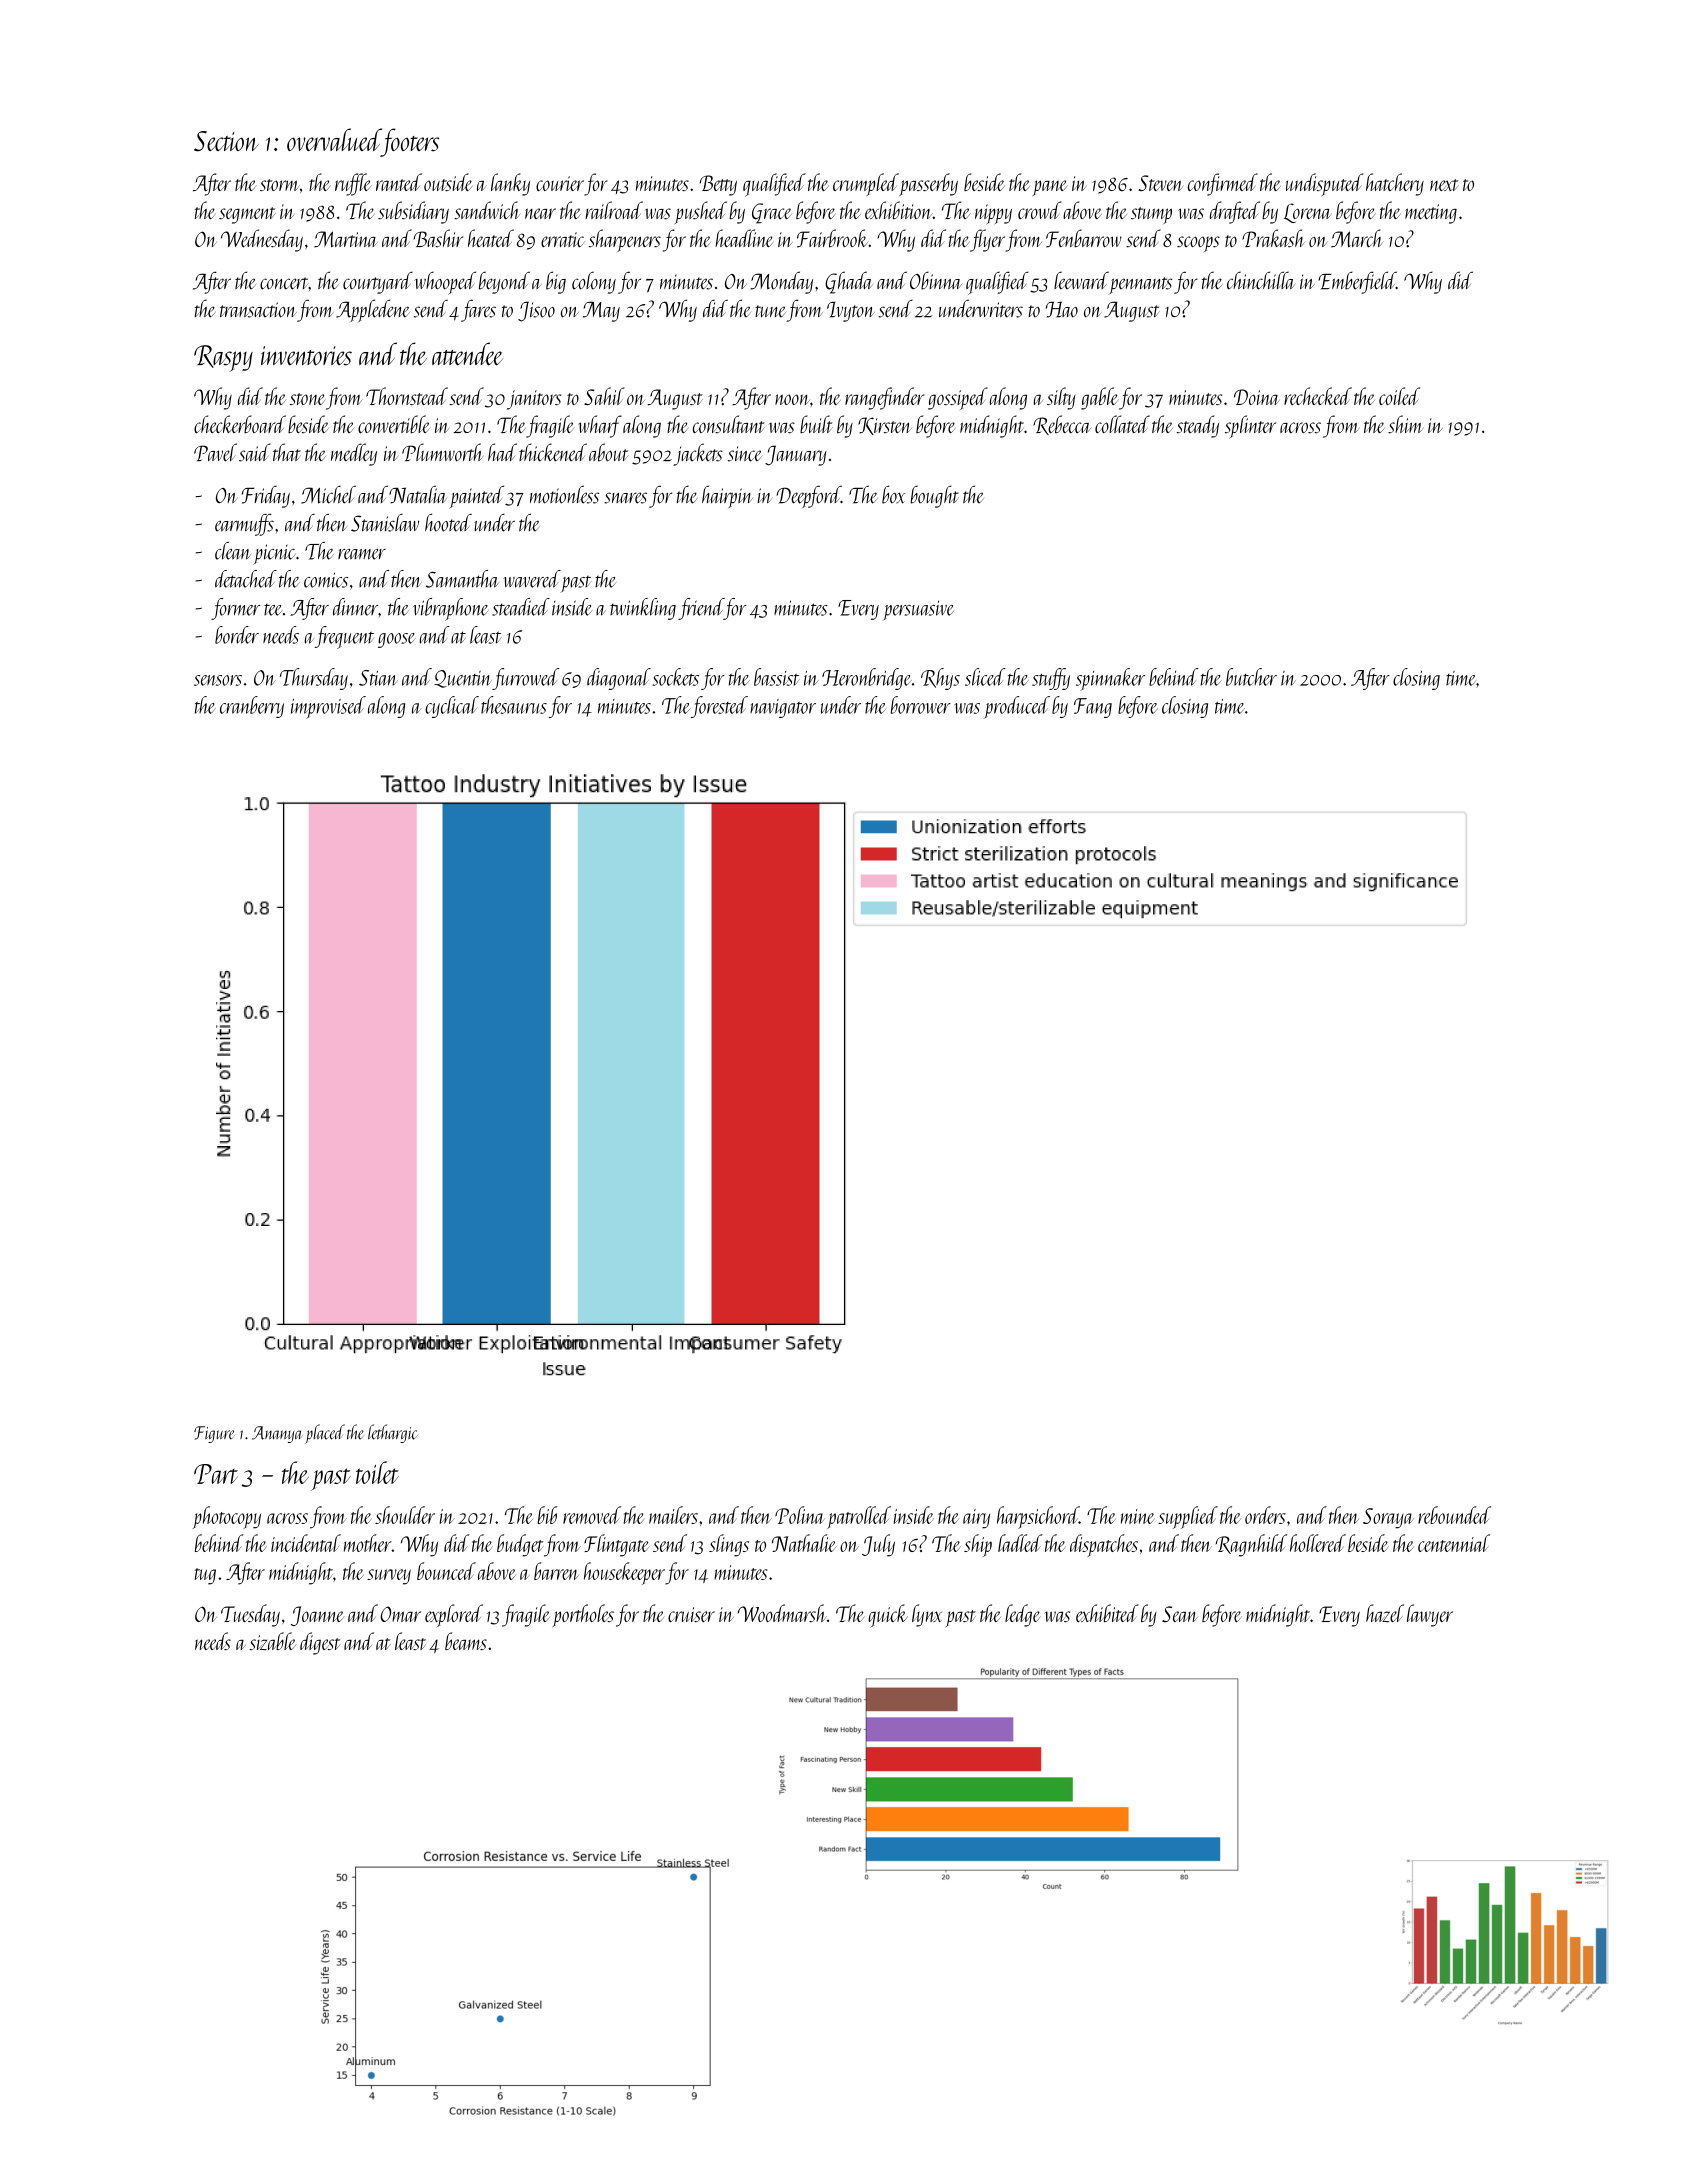 This screenshot has width=1683, height=2178. Describe the element at coordinates (252, 707) in the screenshot. I see `cranberry` at that location.
